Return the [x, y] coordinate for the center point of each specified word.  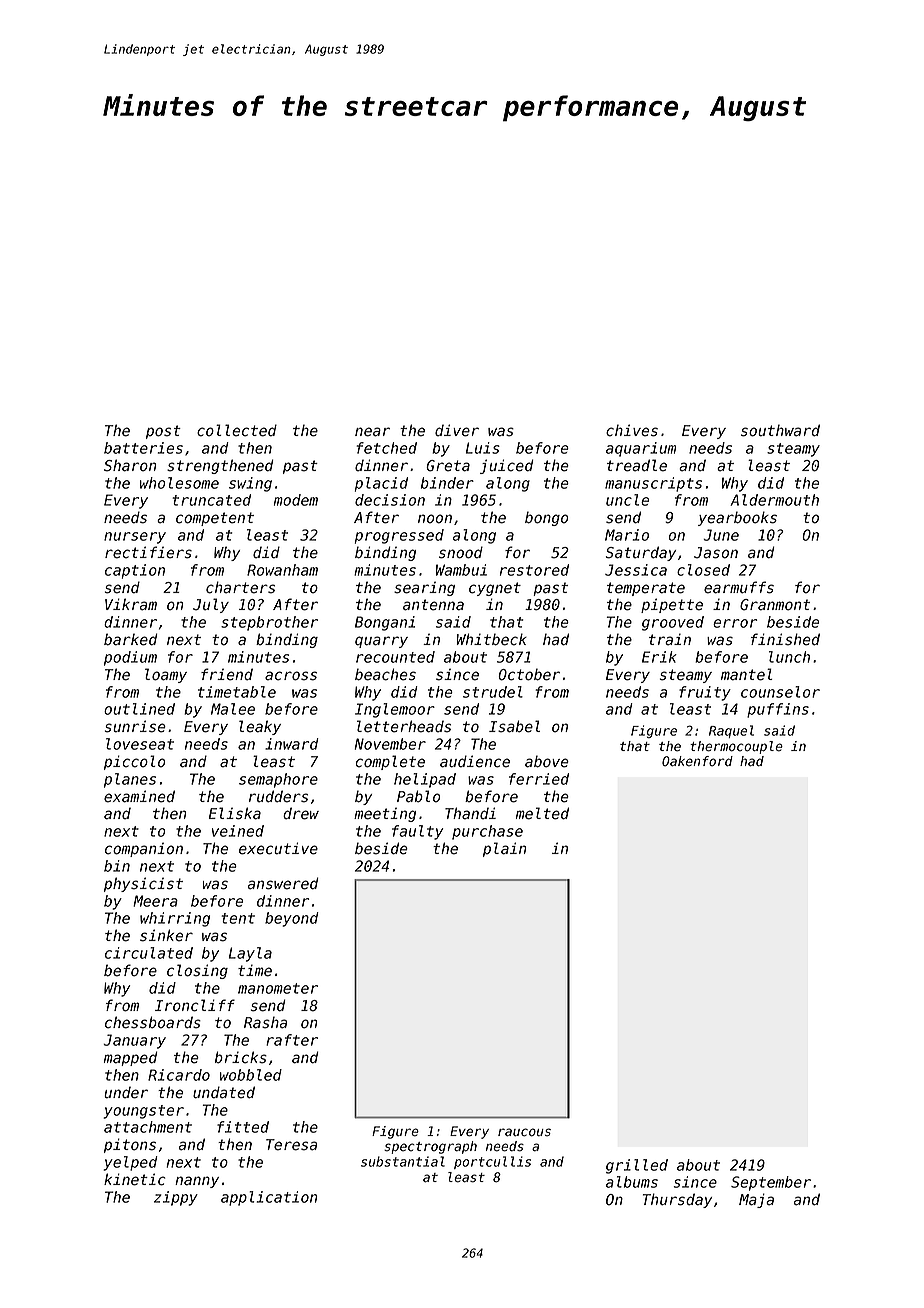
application [269, 1198]
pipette [672, 605]
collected [237, 430]
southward [780, 430]
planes [130, 780]
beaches [385, 674]
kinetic [135, 1179]
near [372, 432]
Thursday [677, 1200]
